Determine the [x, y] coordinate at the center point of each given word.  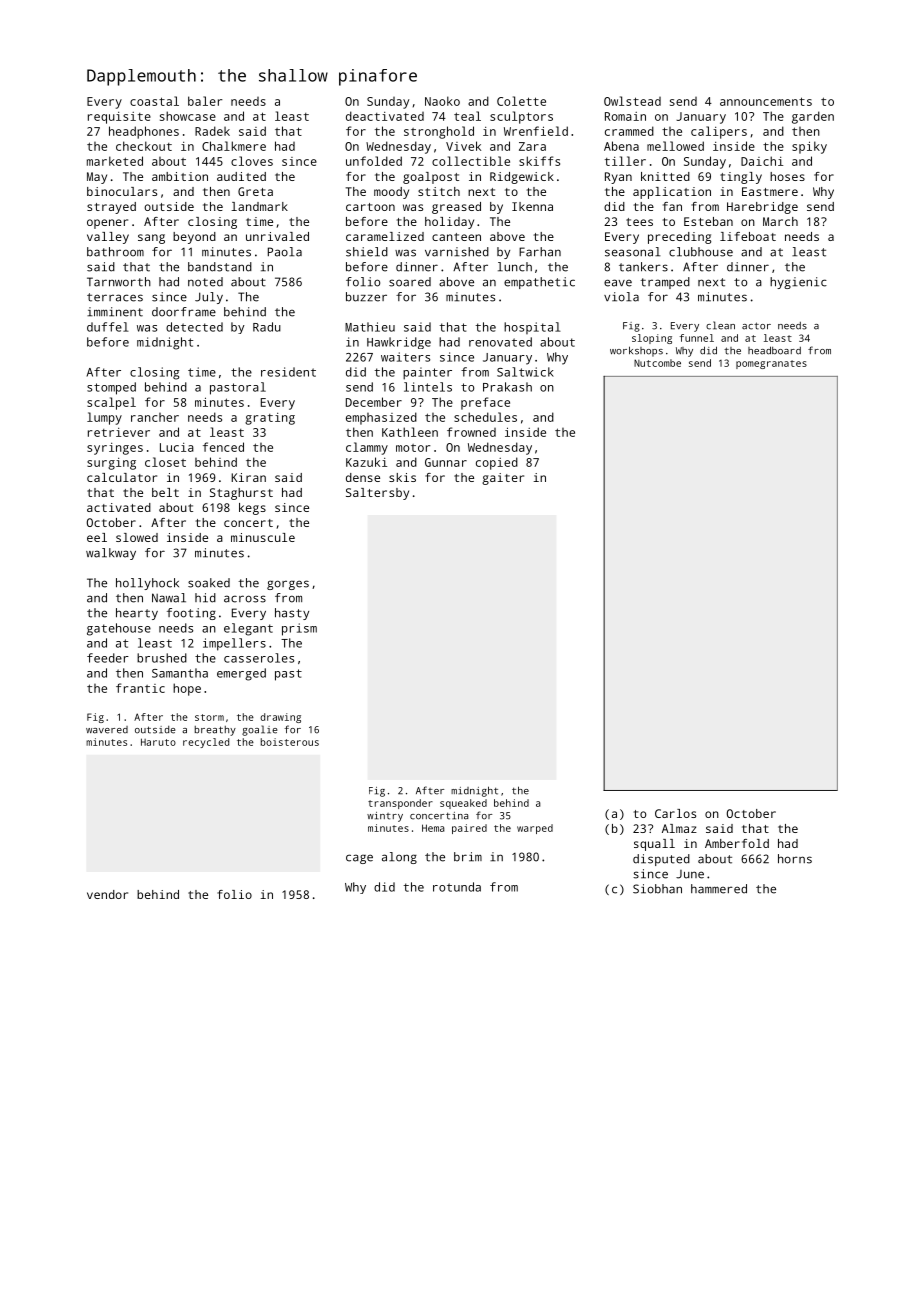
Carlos [675, 813]
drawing [280, 718]
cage [359, 859]
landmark [259, 206]
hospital [532, 328]
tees [639, 222]
